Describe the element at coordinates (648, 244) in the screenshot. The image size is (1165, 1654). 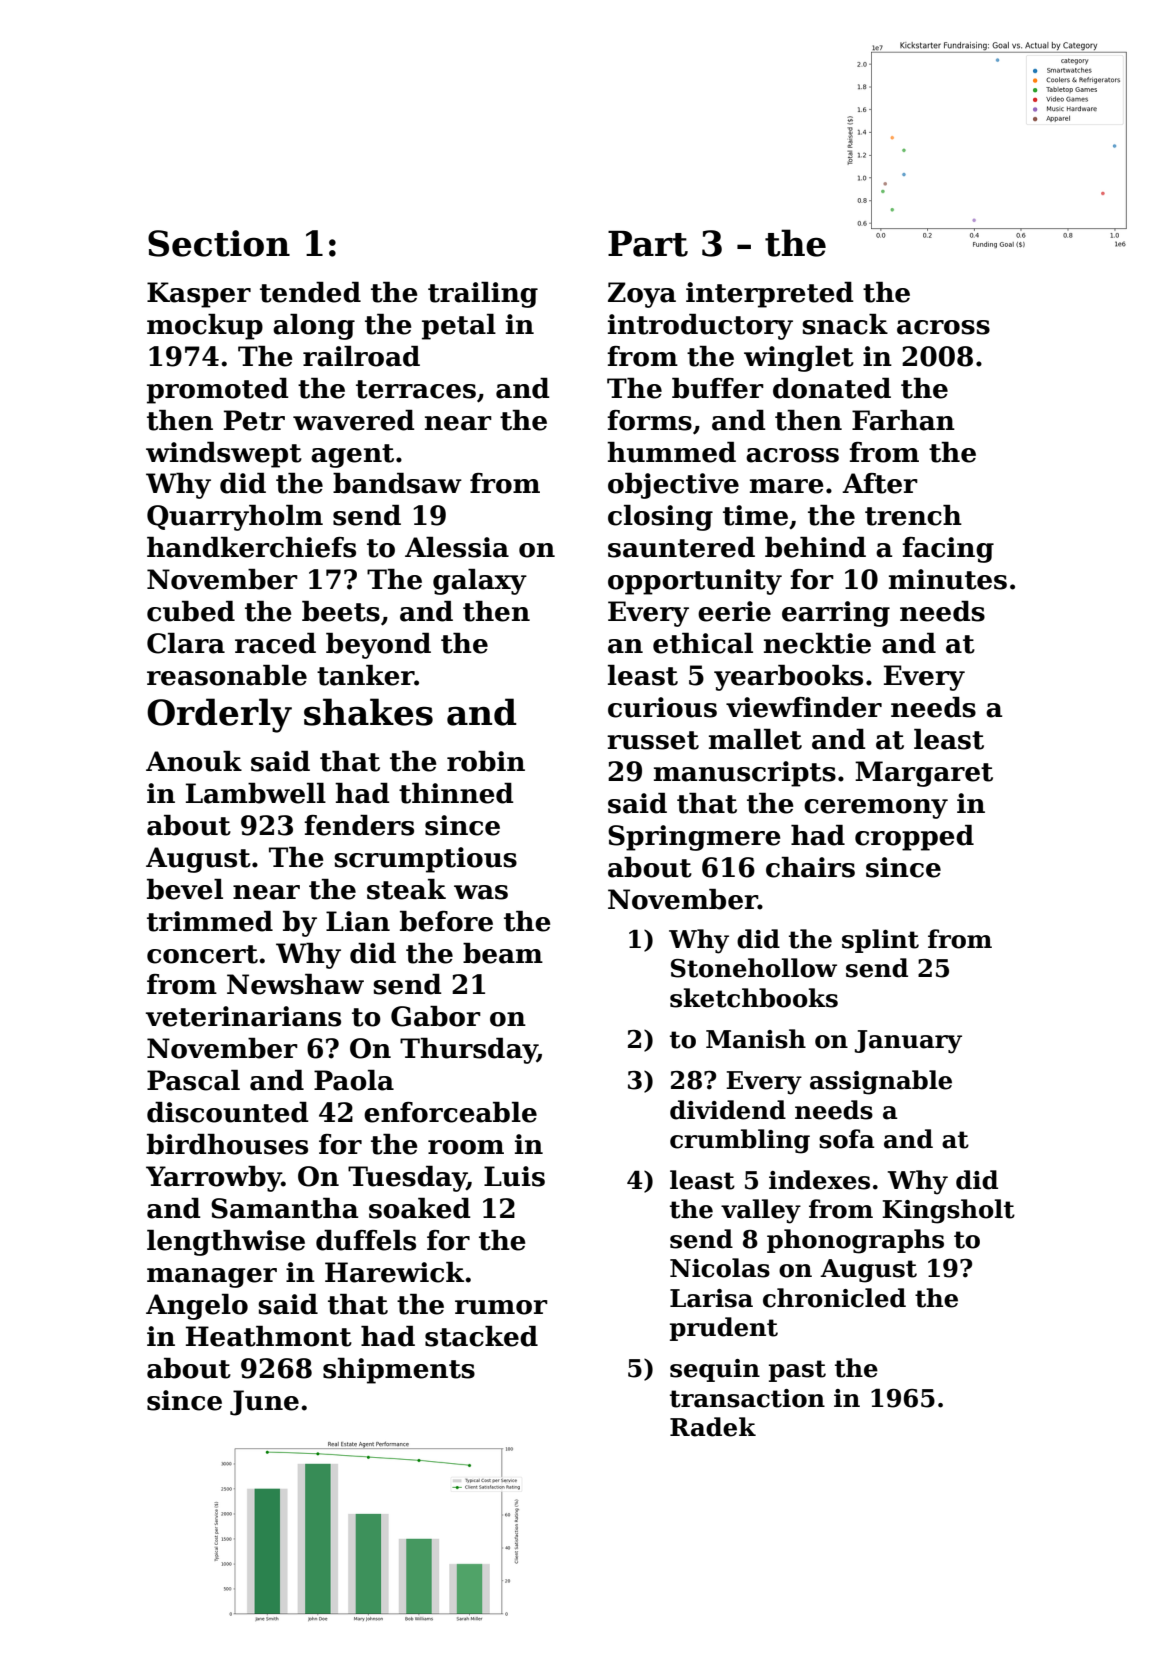
I see `Part` at that location.
